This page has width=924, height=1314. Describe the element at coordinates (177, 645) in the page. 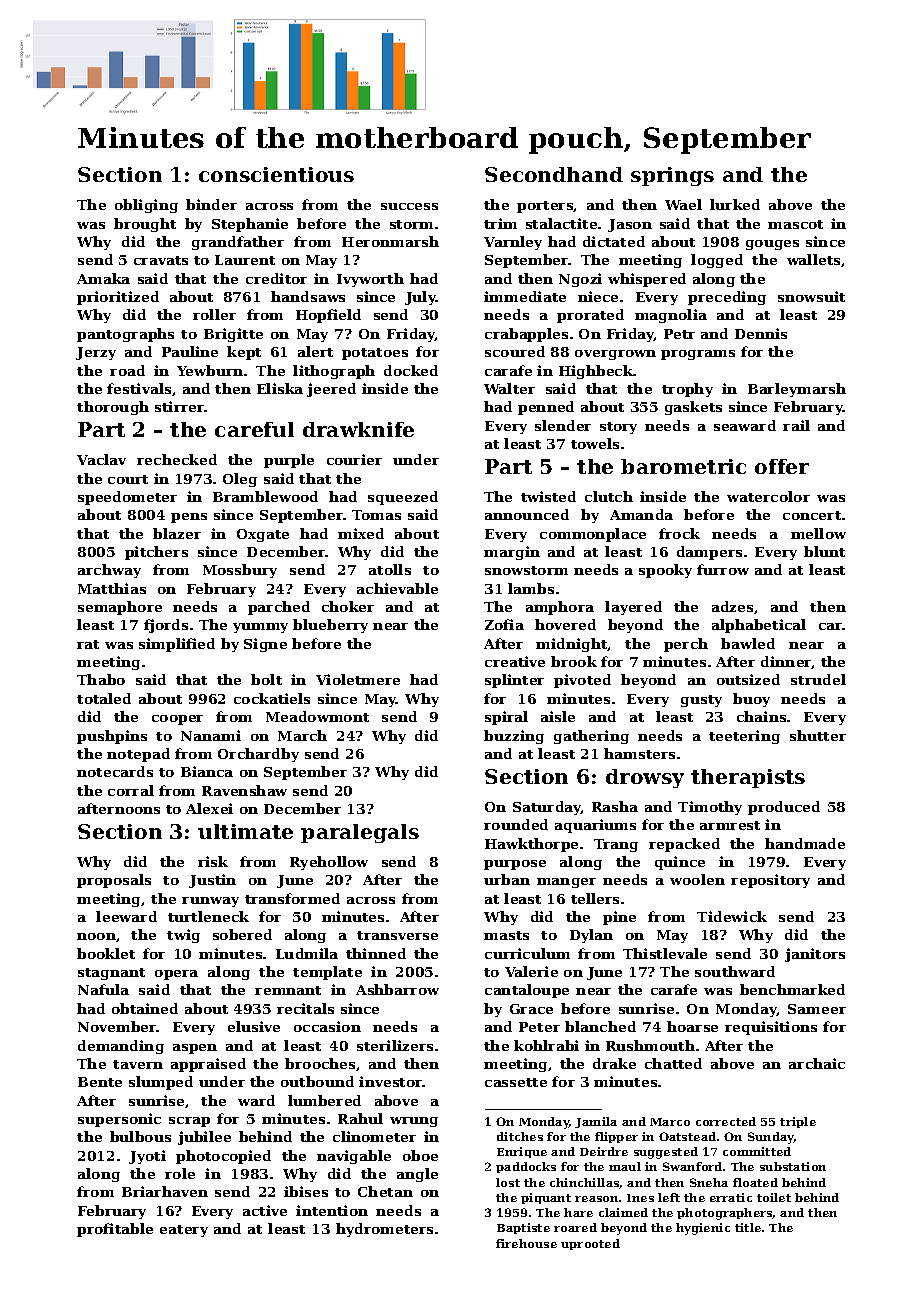

I see `simplified` at that location.
